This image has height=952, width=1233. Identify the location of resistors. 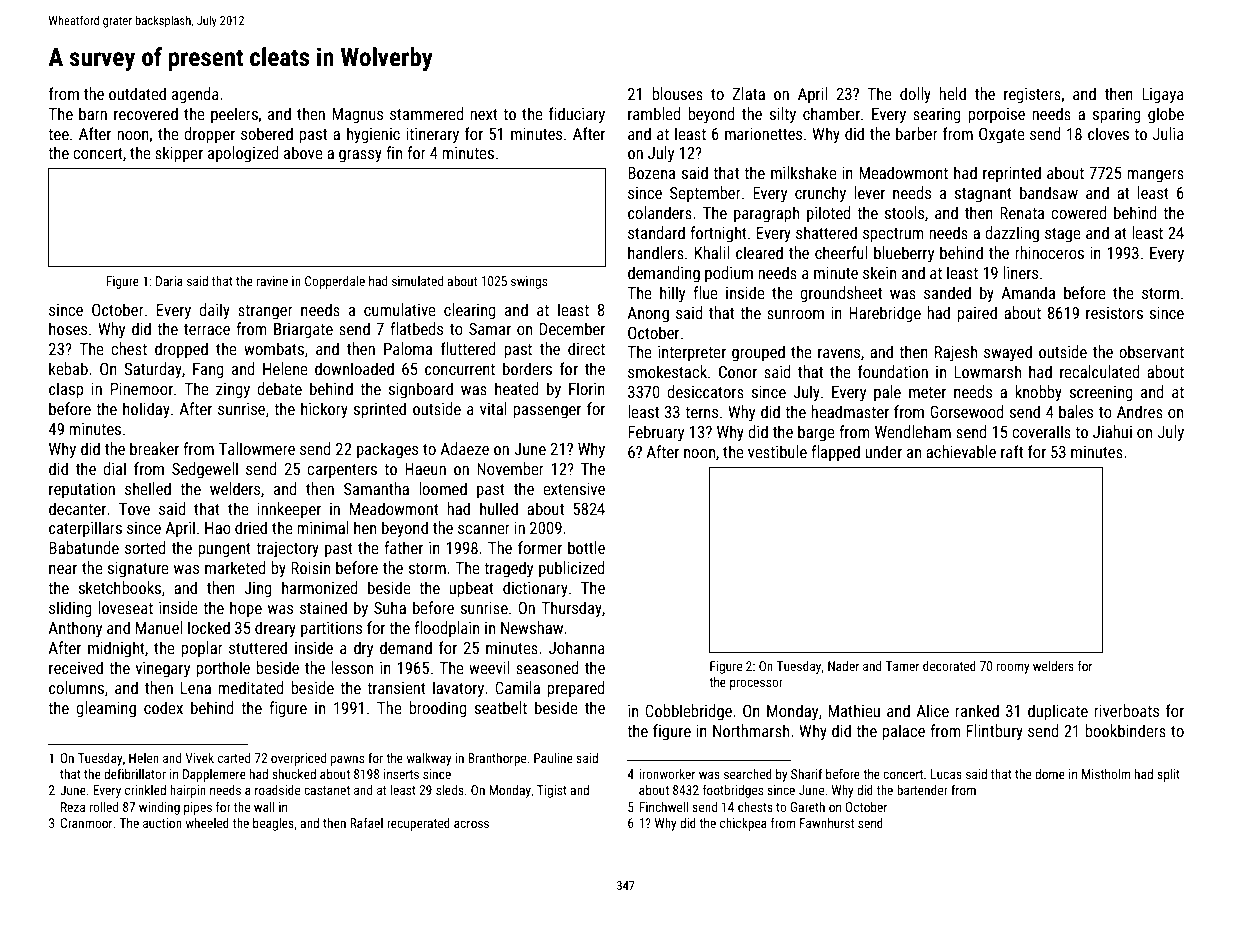
(1114, 313).
